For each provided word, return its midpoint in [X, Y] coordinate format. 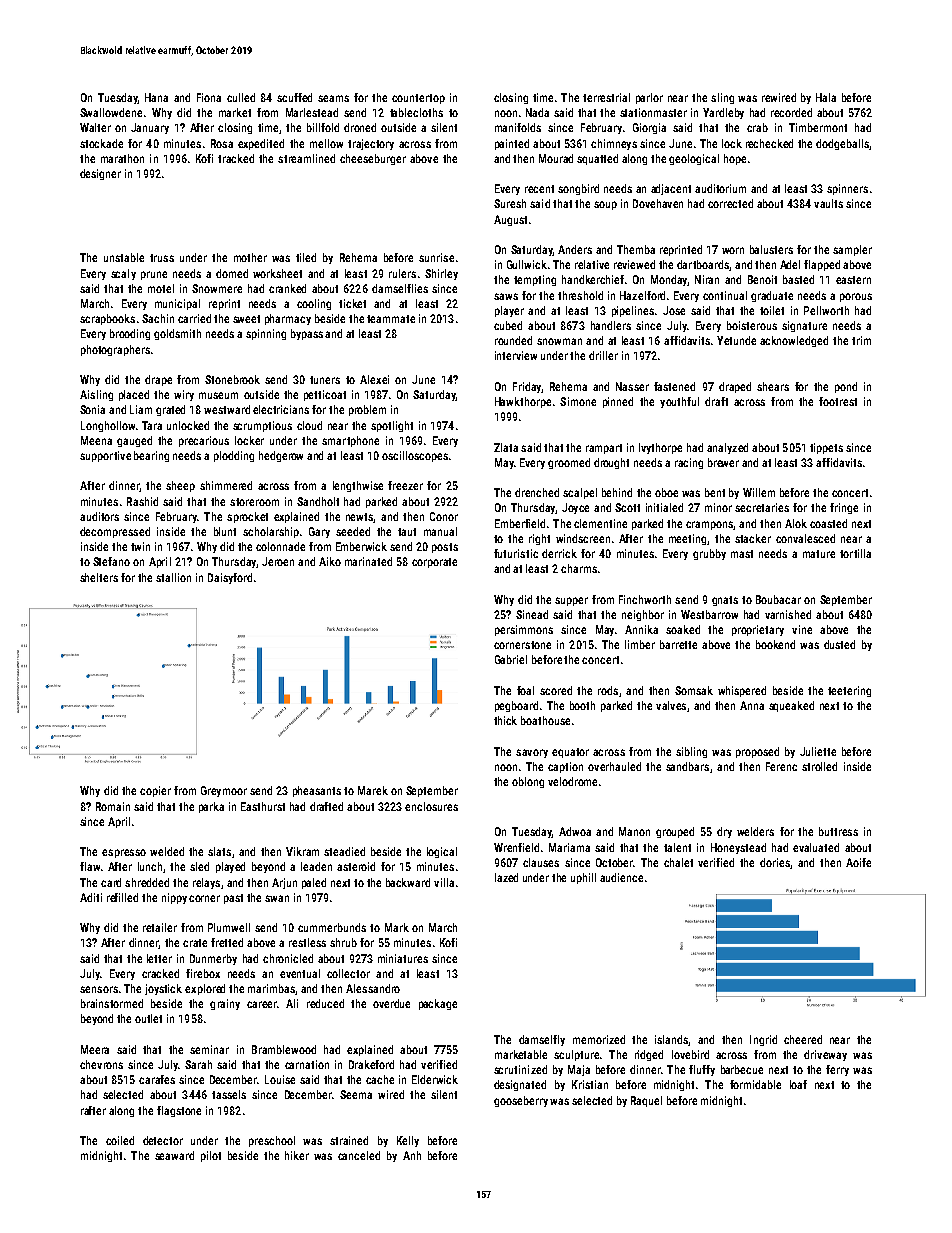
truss [162, 258]
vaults [828, 203]
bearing [151, 456]
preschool [272, 1141]
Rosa [222, 143]
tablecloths [416, 112]
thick [505, 720]
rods [608, 690]
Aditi [91, 897]
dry [724, 832]
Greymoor [224, 791]
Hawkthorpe [523, 402]
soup [605, 205]
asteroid [356, 866]
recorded [791, 112]
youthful [679, 402]
